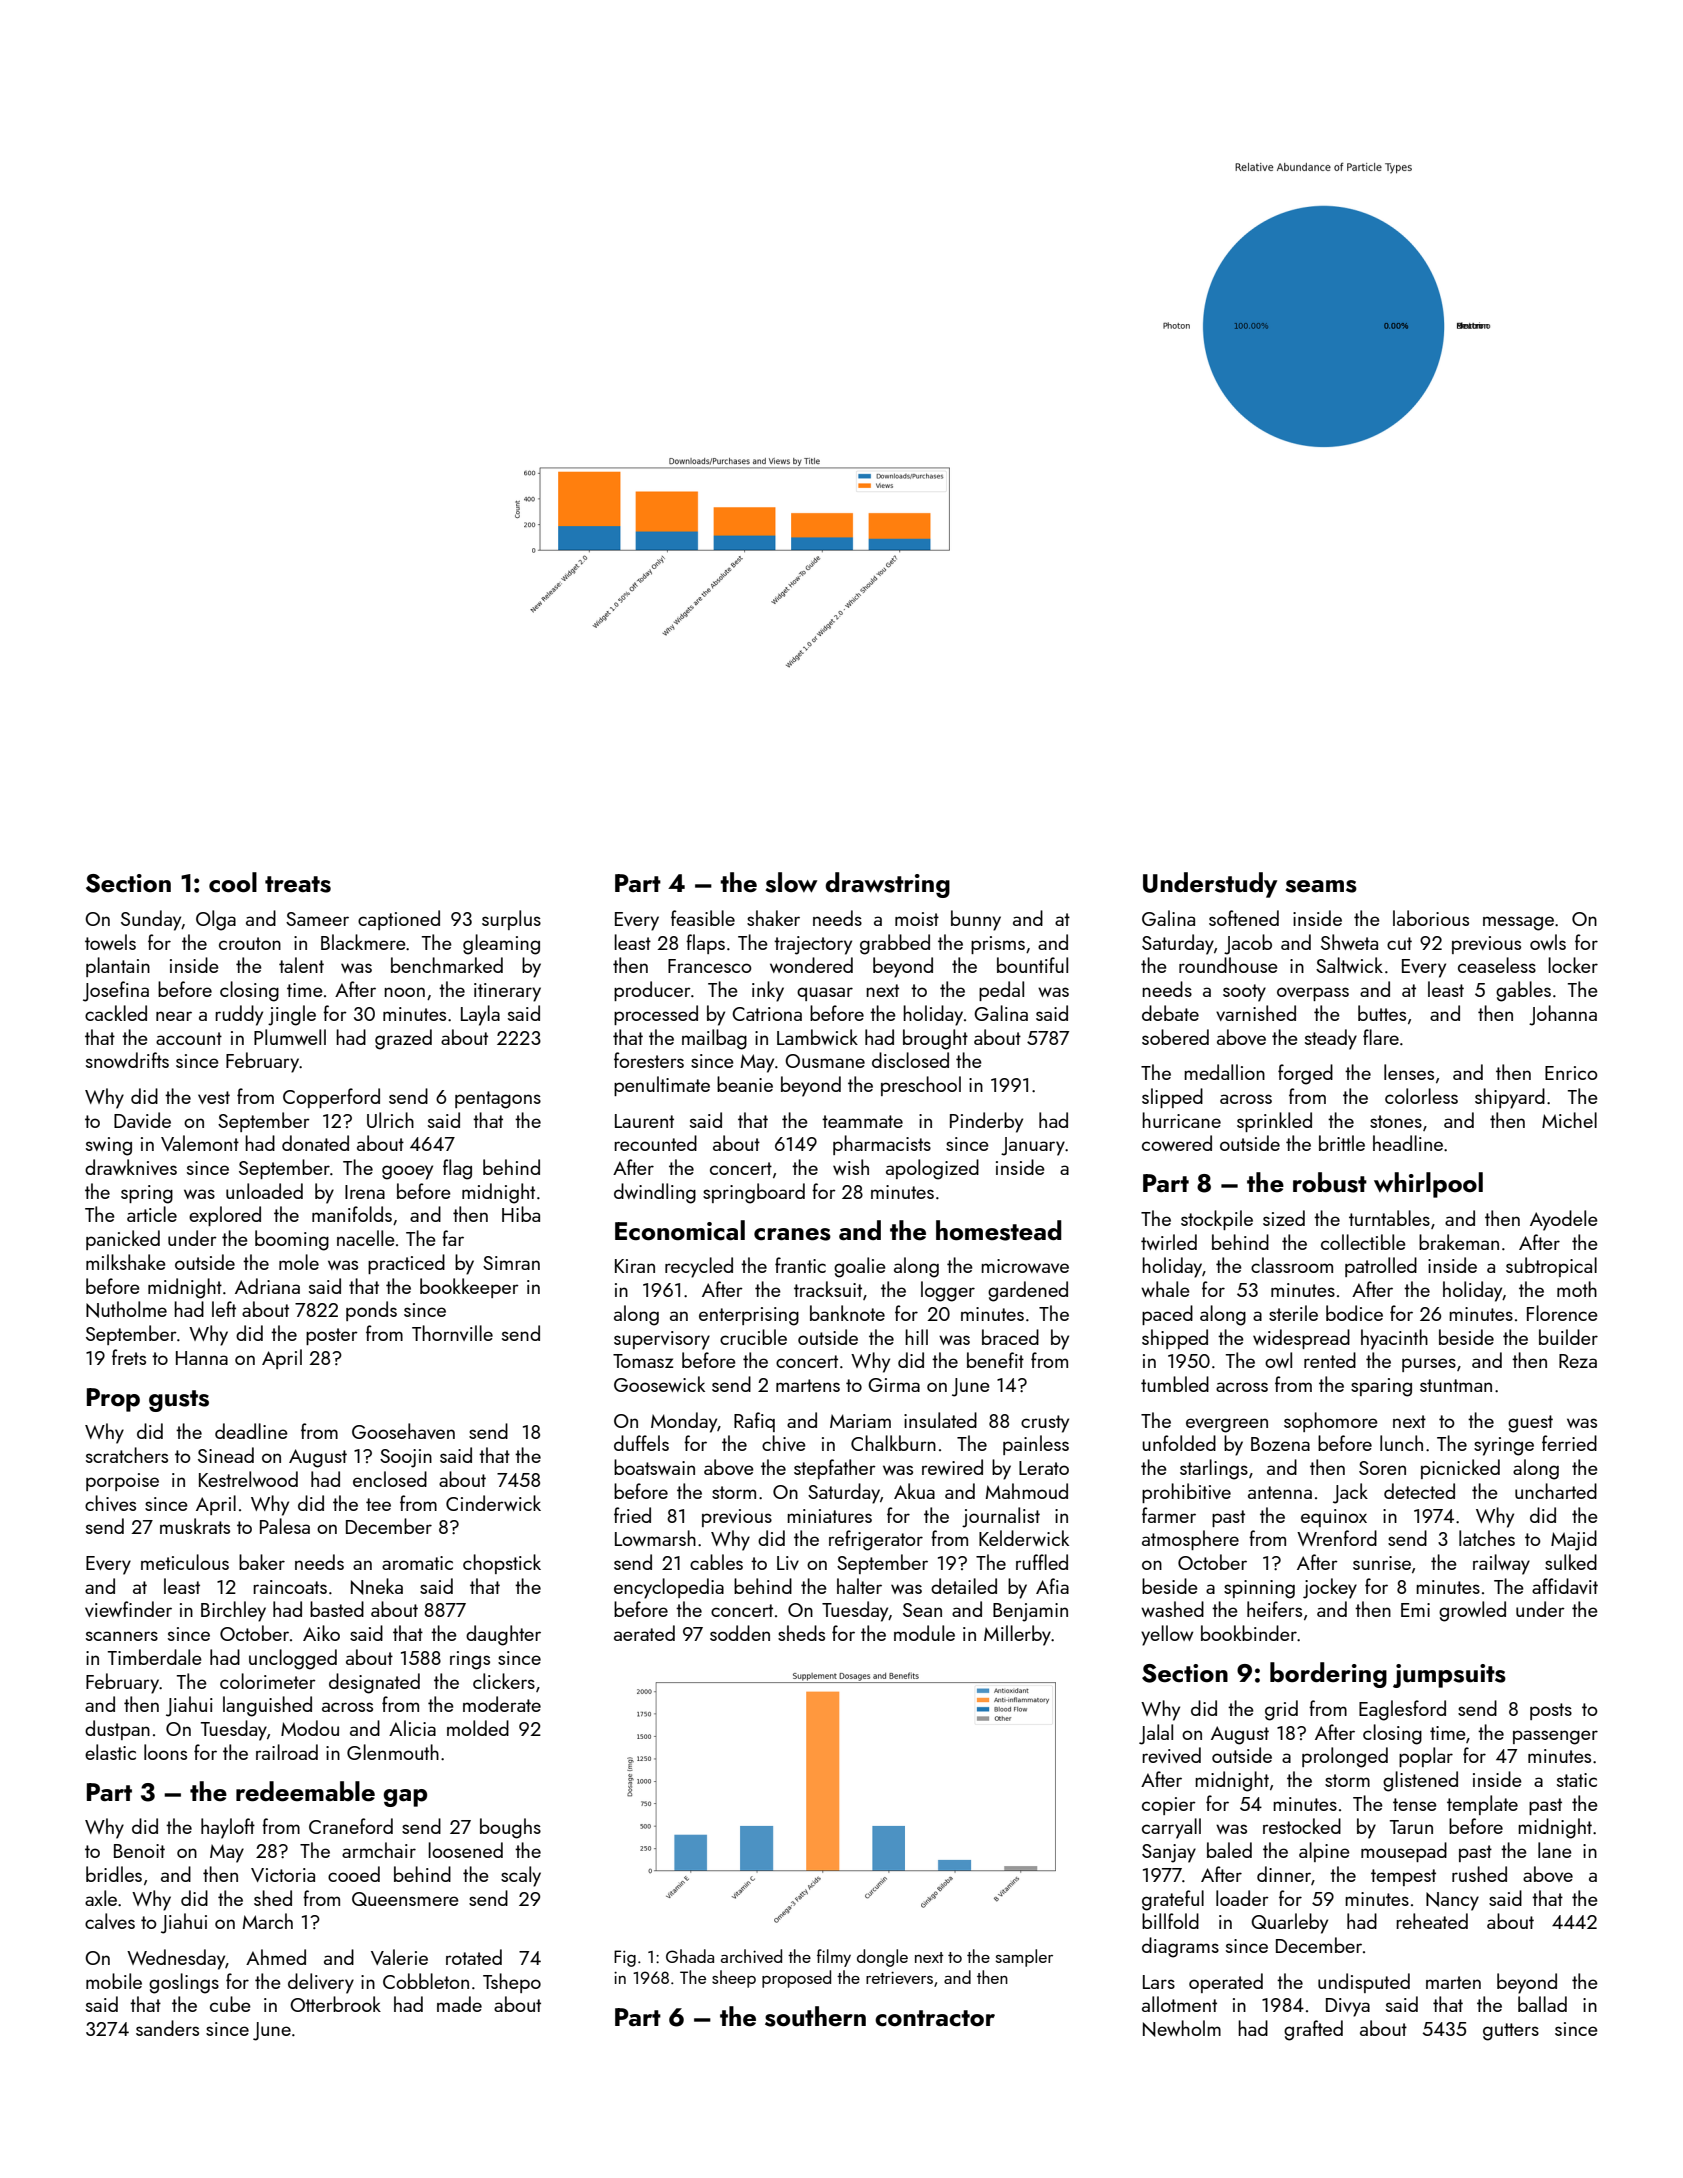 The width and height of the image is (1683, 2178). I want to click on yellow, so click(1167, 1635).
